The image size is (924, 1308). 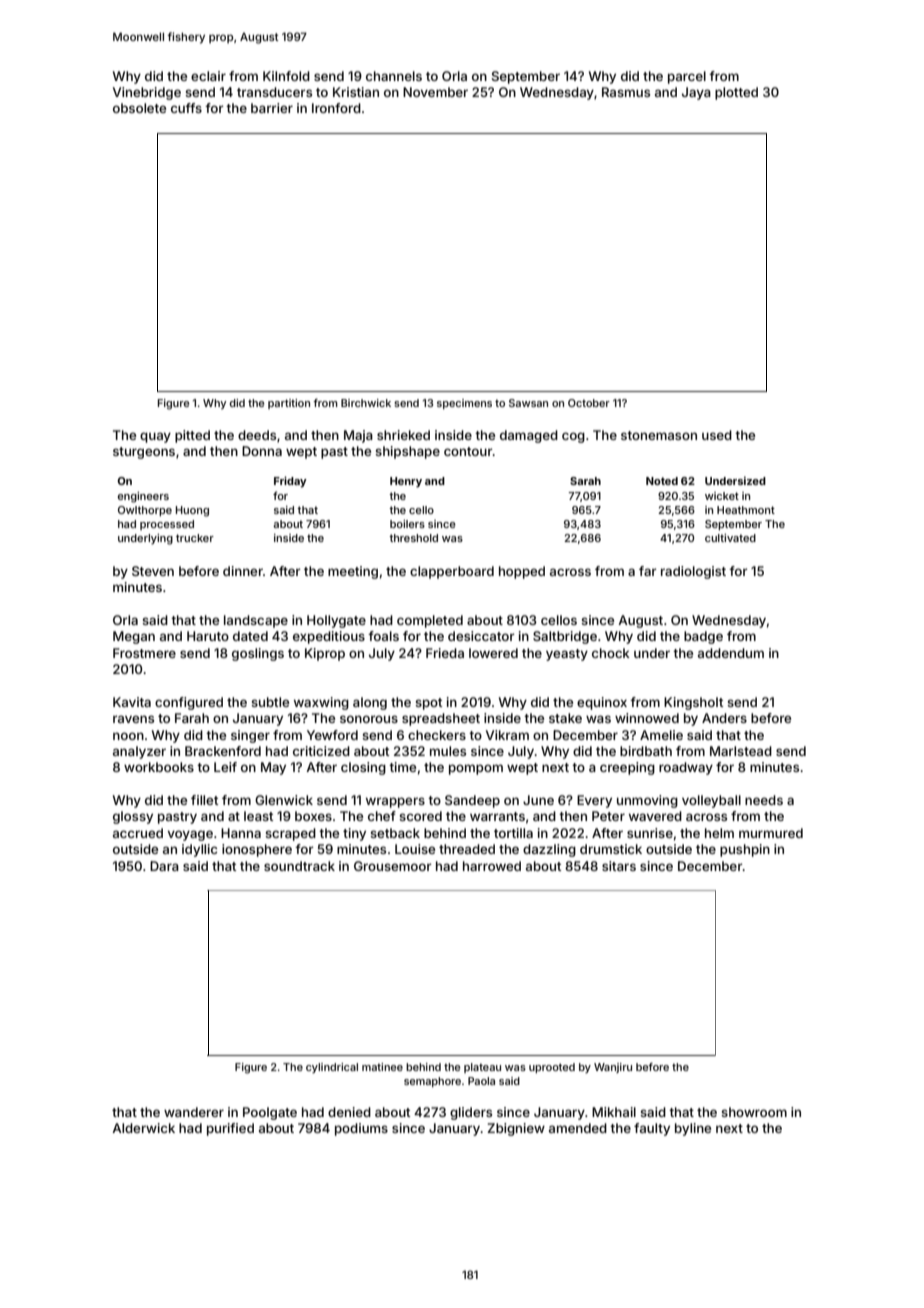 What do you see at coordinates (529, 436) in the screenshot?
I see `damaged` at bounding box center [529, 436].
